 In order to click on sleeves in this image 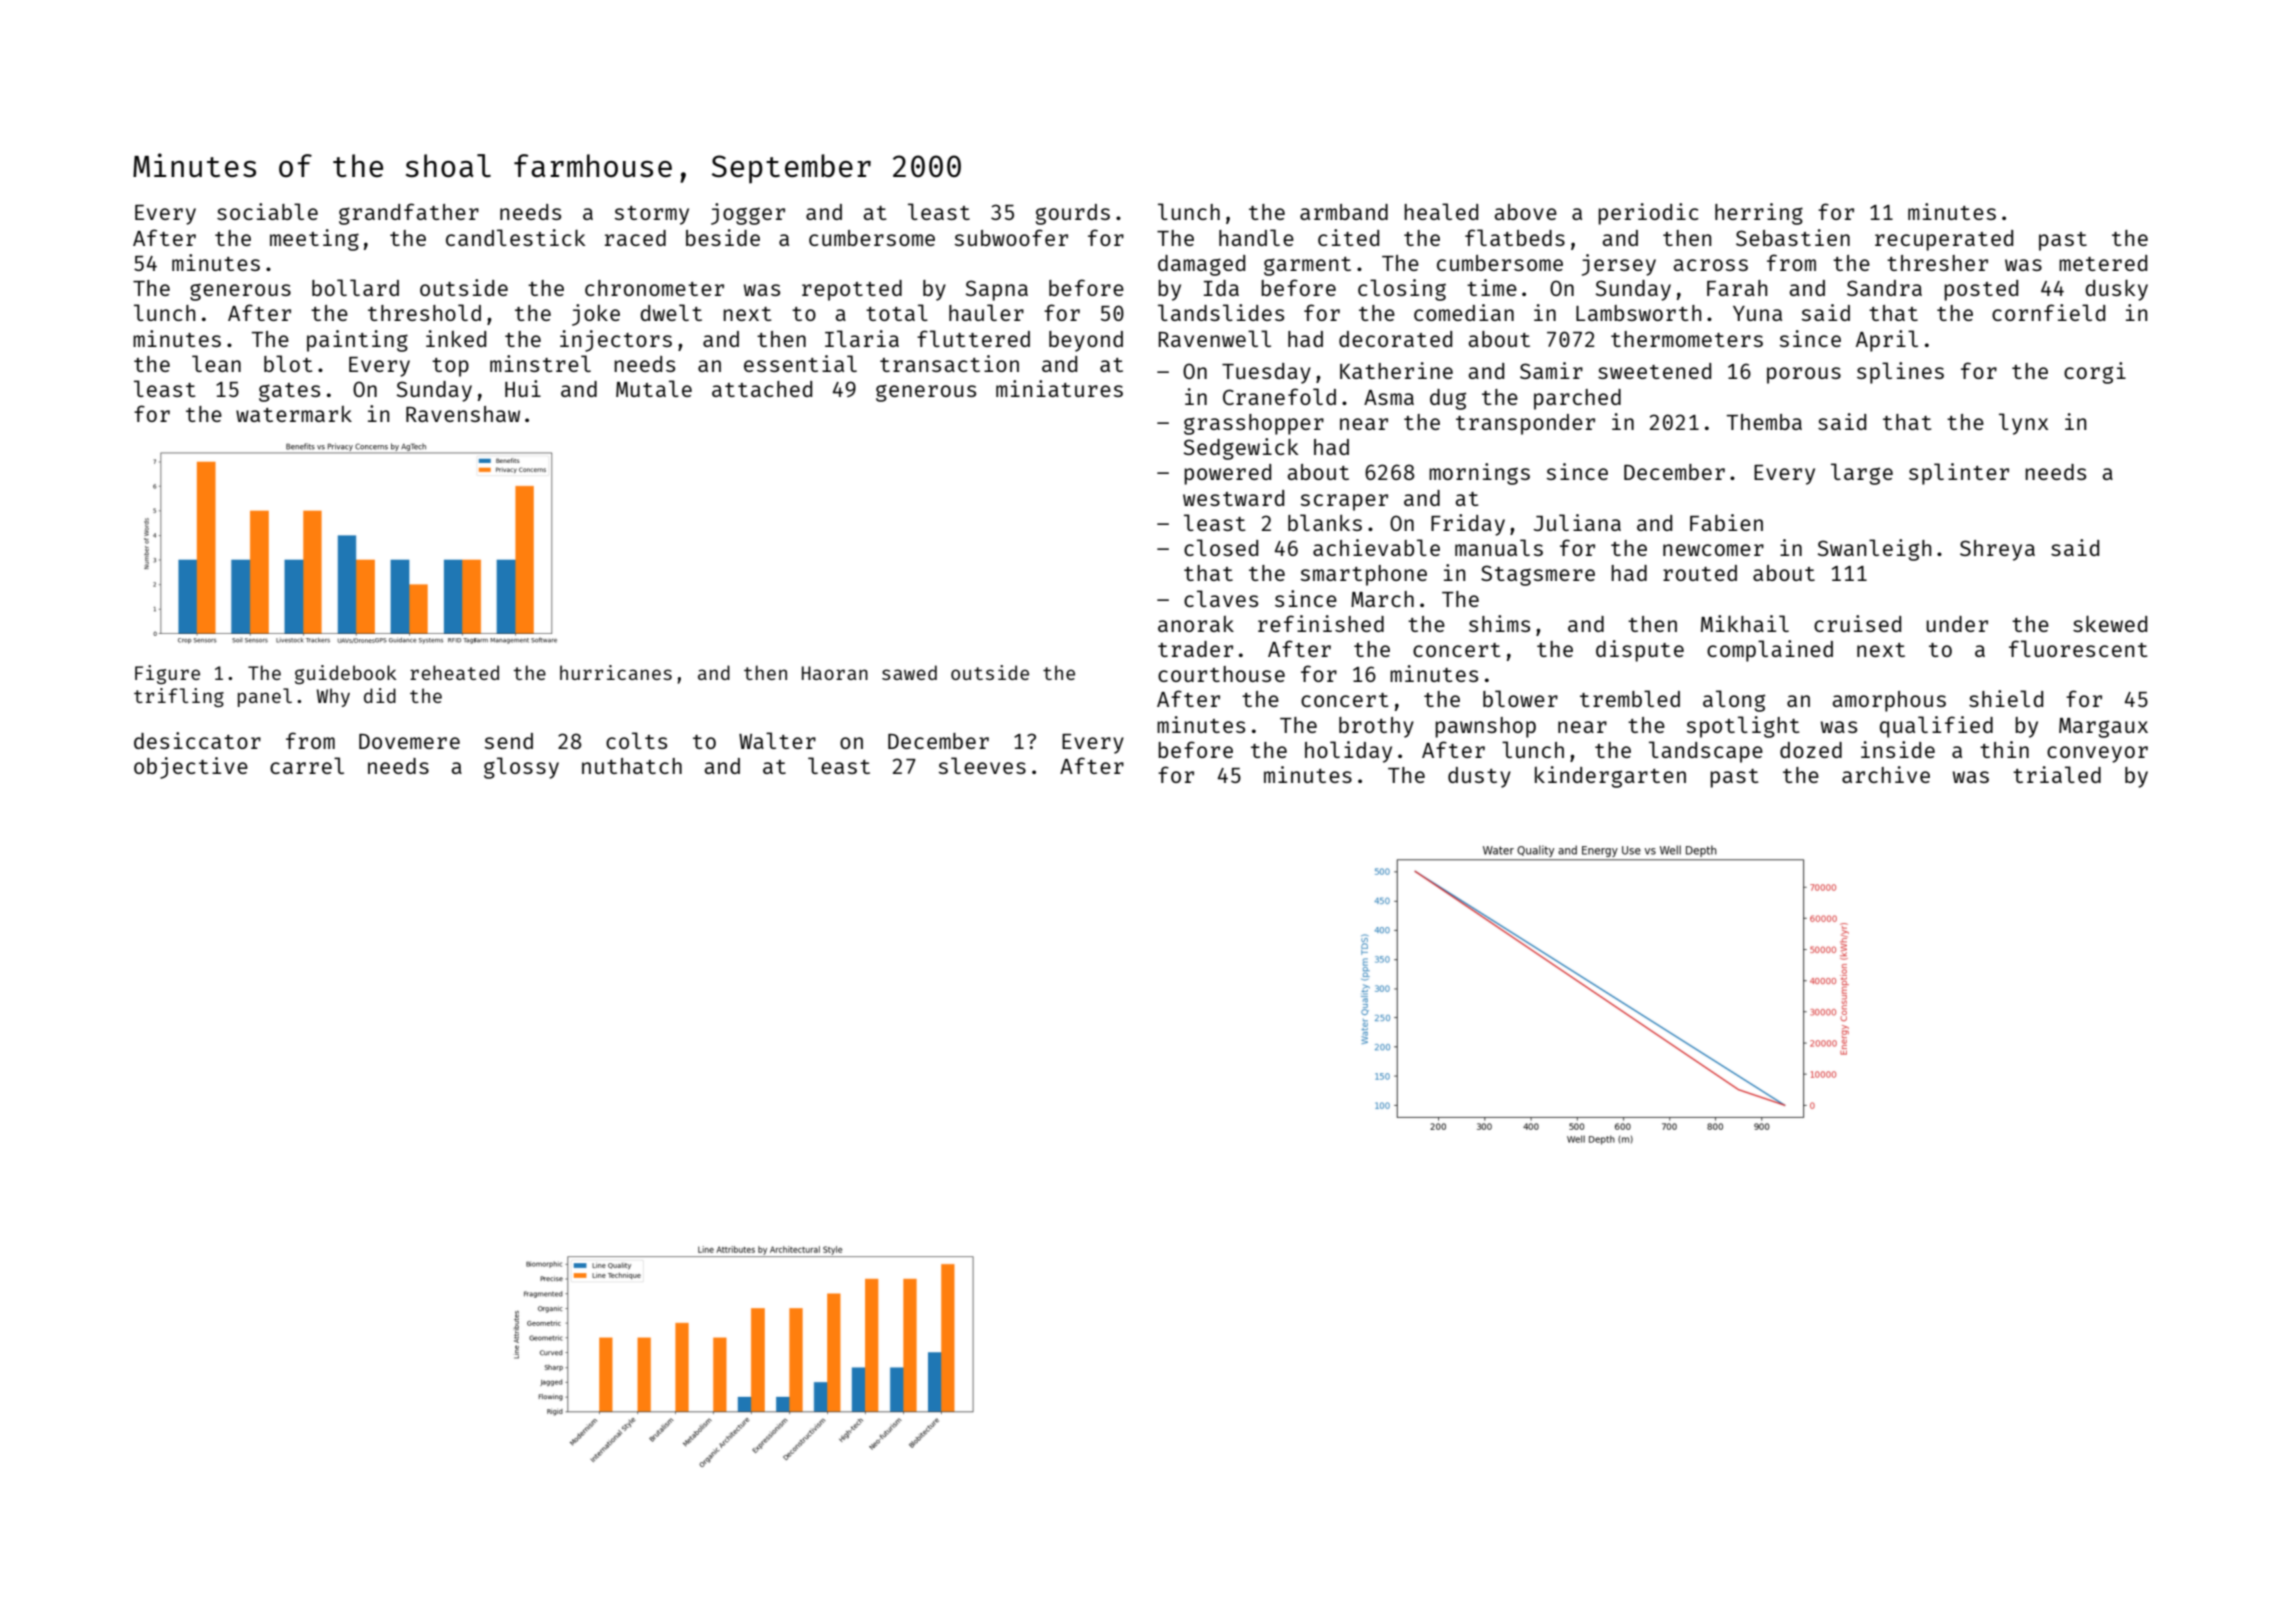, I will do `click(982, 765)`.
